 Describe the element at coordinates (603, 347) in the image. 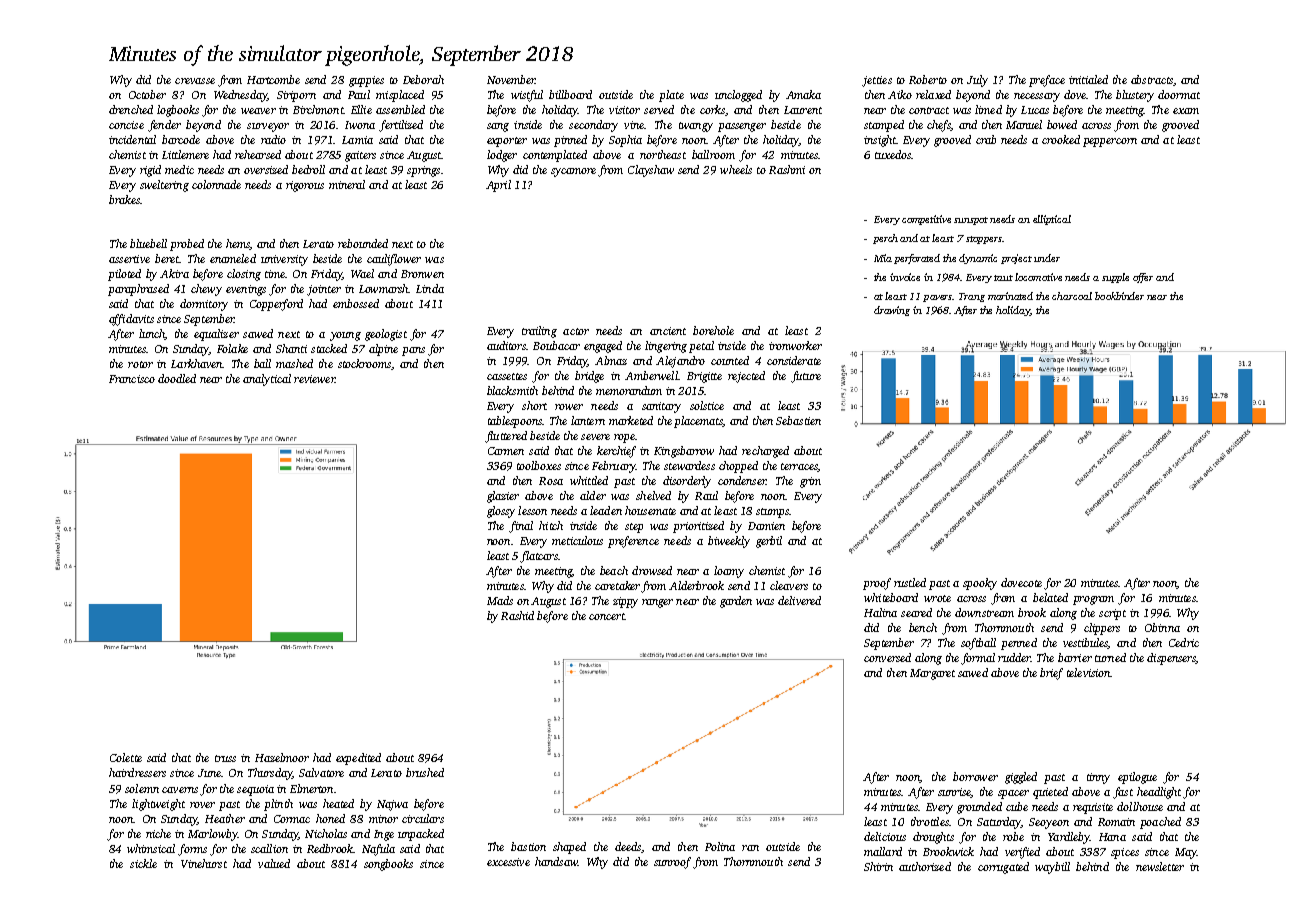

I see `engaged` at that location.
